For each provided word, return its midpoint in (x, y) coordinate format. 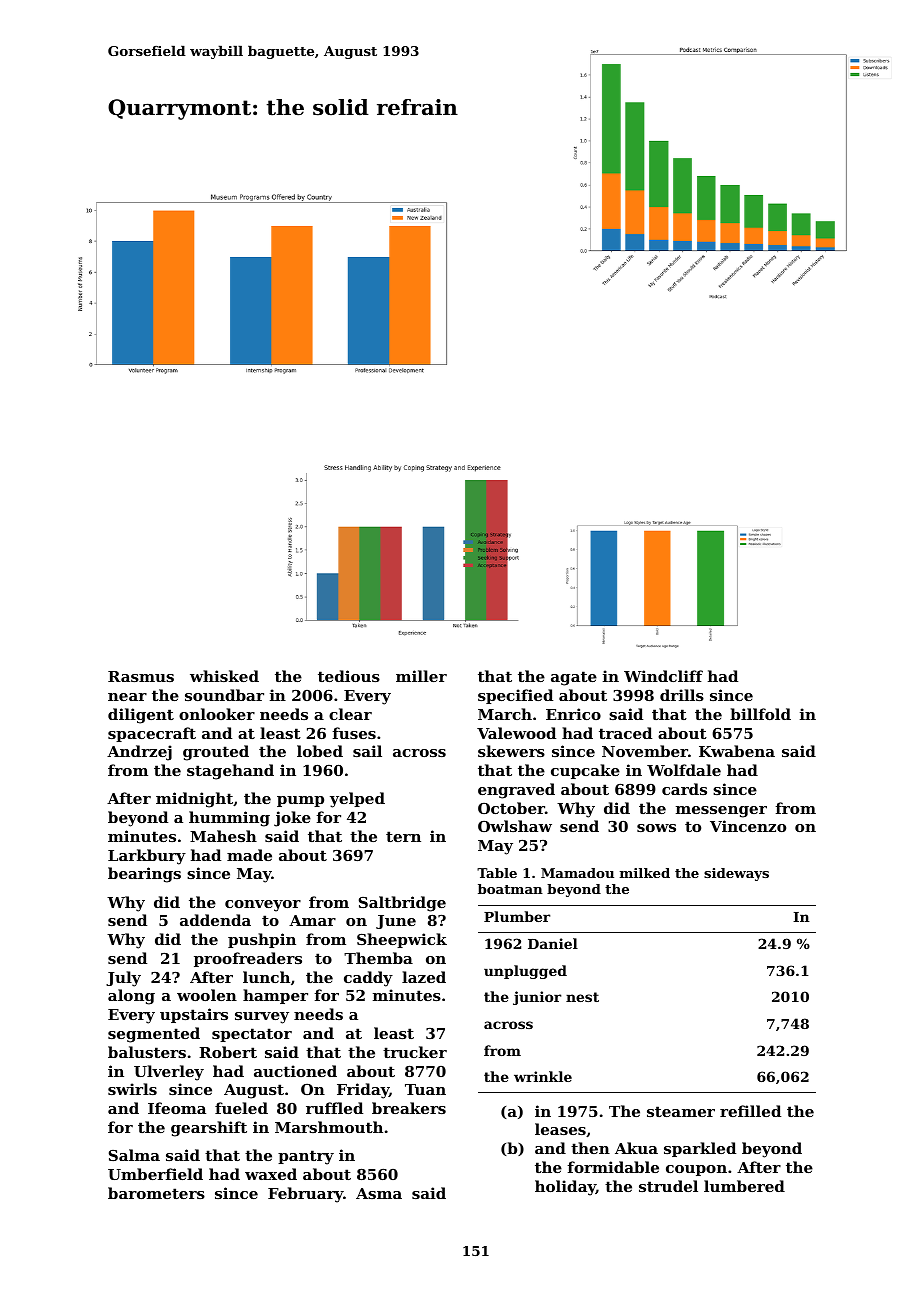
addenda (215, 920)
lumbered (744, 1186)
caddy (368, 979)
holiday (565, 1188)
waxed (271, 1174)
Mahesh (223, 836)
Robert (228, 1052)
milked (645, 873)
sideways (736, 874)
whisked (224, 676)
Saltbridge (402, 904)
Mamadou (577, 873)
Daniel (553, 943)
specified (515, 696)
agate (574, 678)
